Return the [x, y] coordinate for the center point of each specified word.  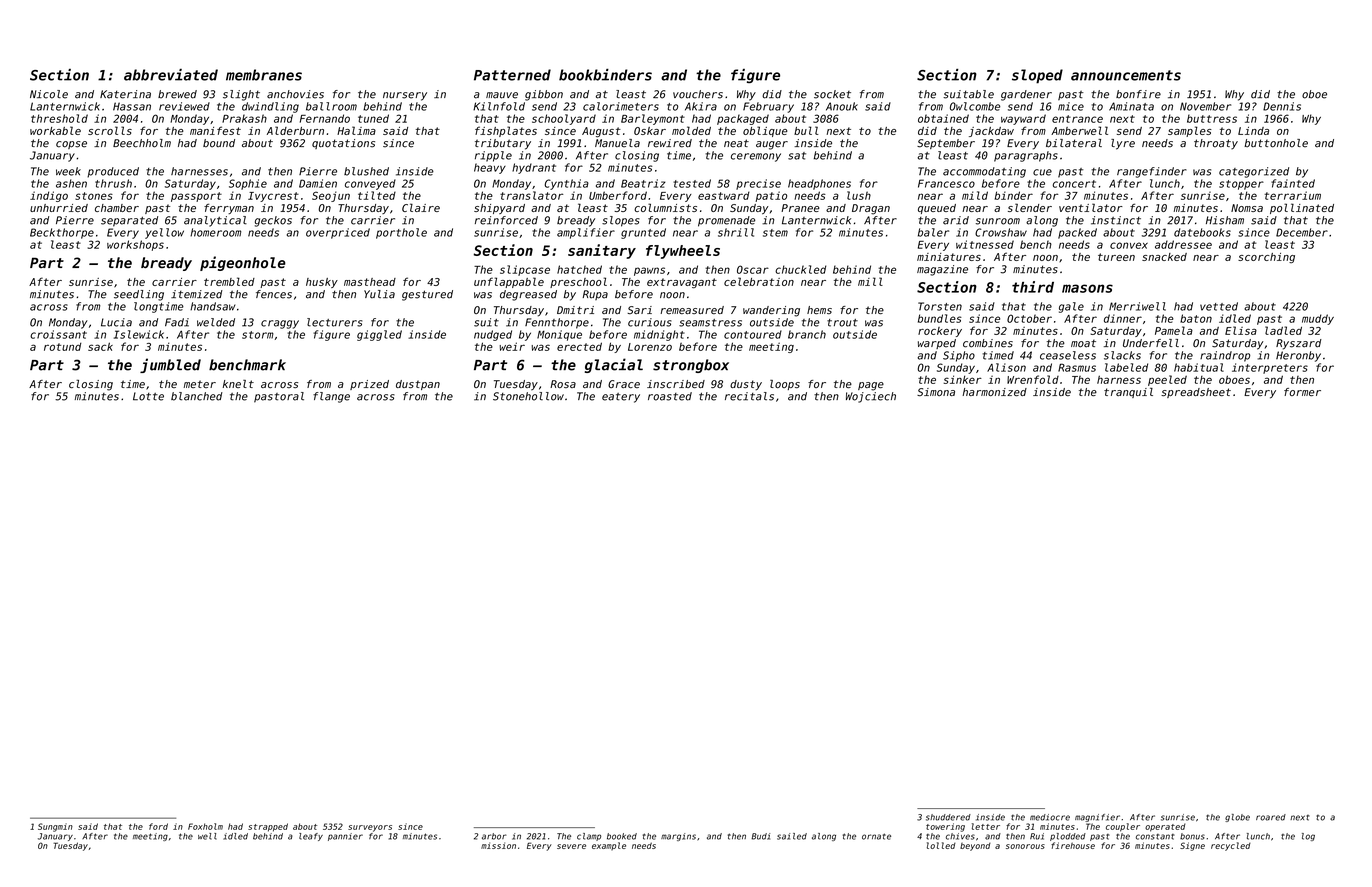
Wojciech [871, 397]
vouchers [698, 94]
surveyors [370, 828]
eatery [621, 398]
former [1302, 392]
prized [369, 385]
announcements [1126, 75]
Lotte [148, 396]
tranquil [1128, 393]
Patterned [512, 75]
